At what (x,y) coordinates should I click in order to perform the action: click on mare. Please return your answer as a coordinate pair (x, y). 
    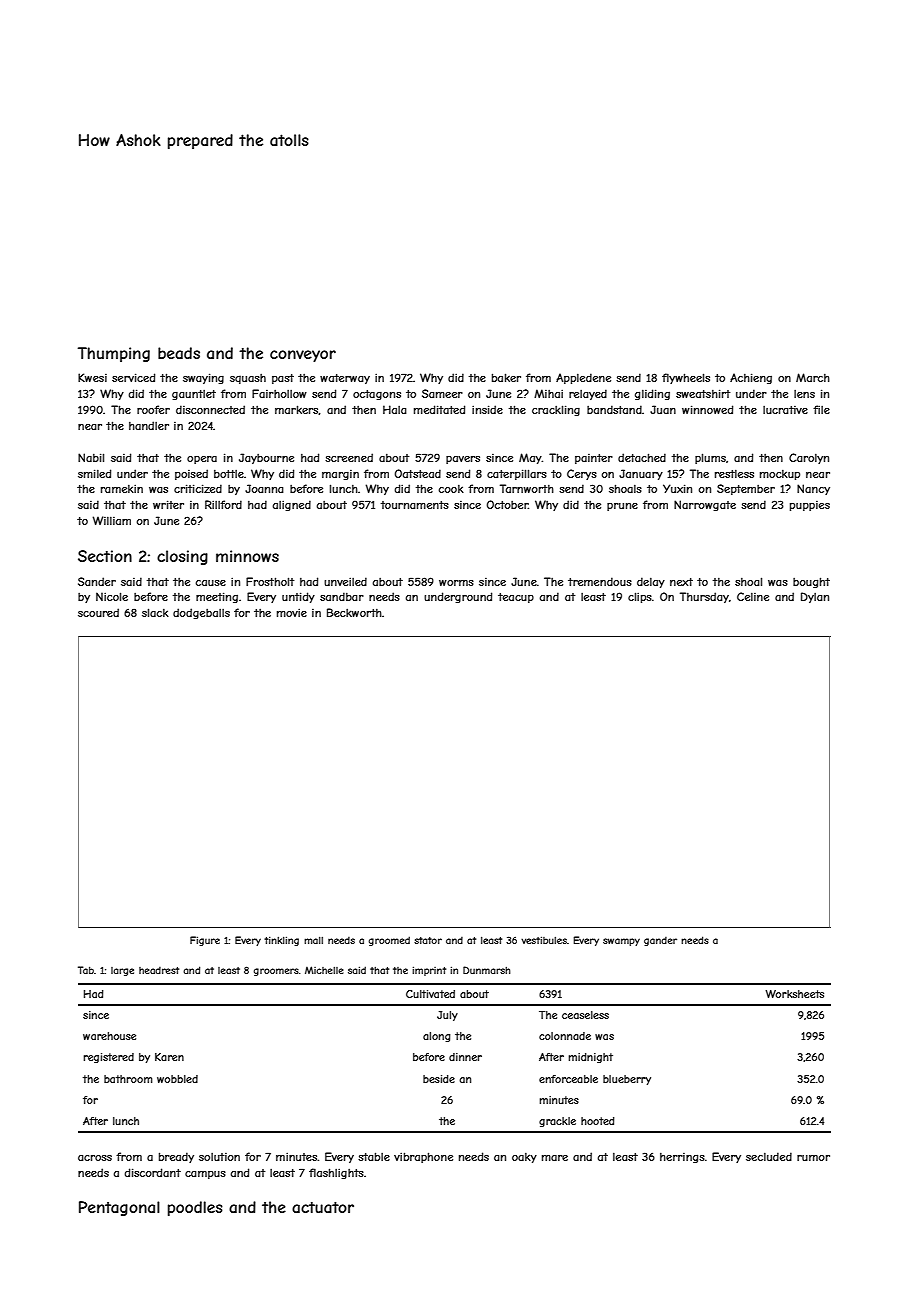
    Looking at the image, I should click on (555, 1158).
